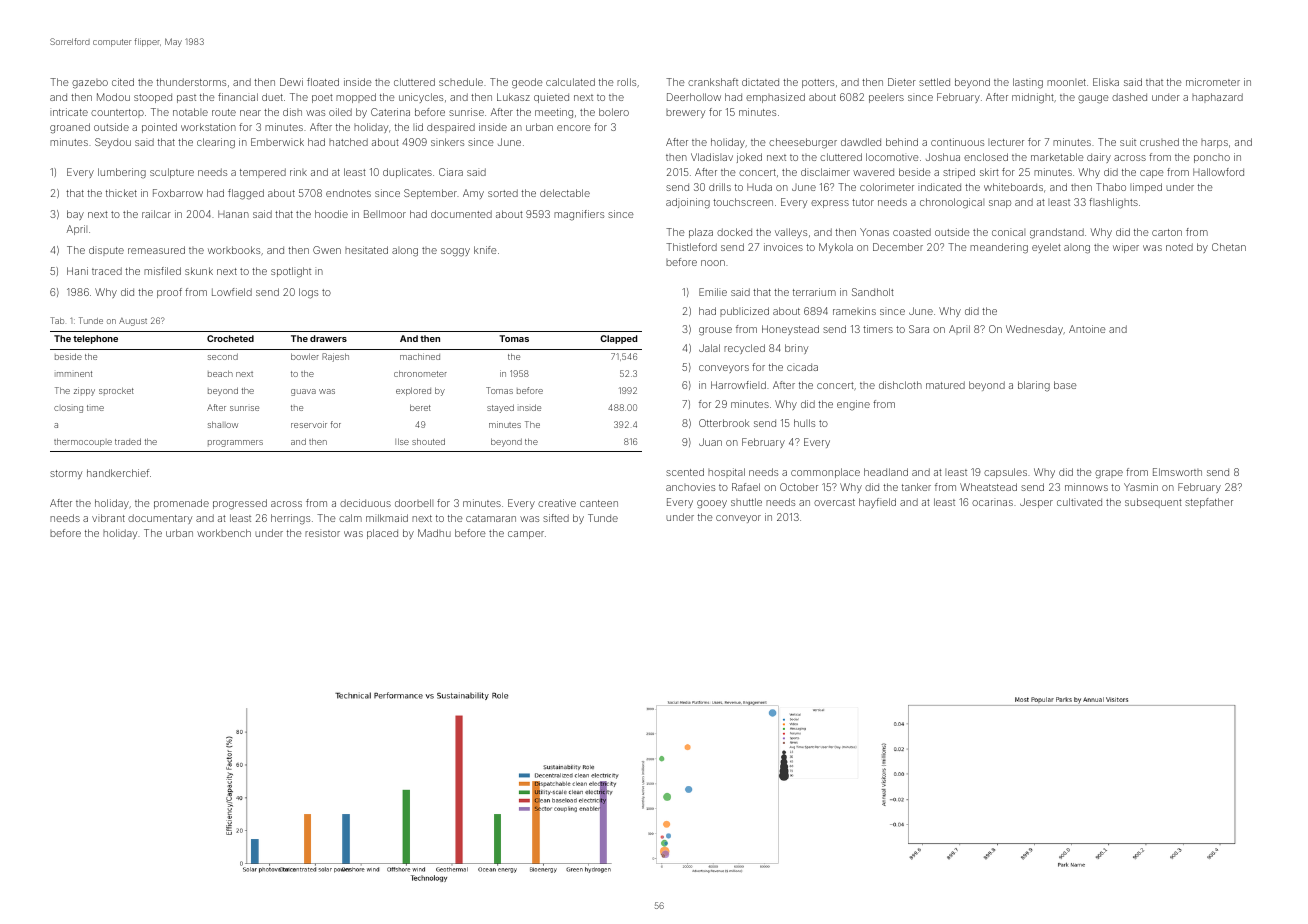 This screenshot has height=924, width=1308. What do you see at coordinates (322, 533) in the screenshot?
I see `resistor` at bounding box center [322, 533].
